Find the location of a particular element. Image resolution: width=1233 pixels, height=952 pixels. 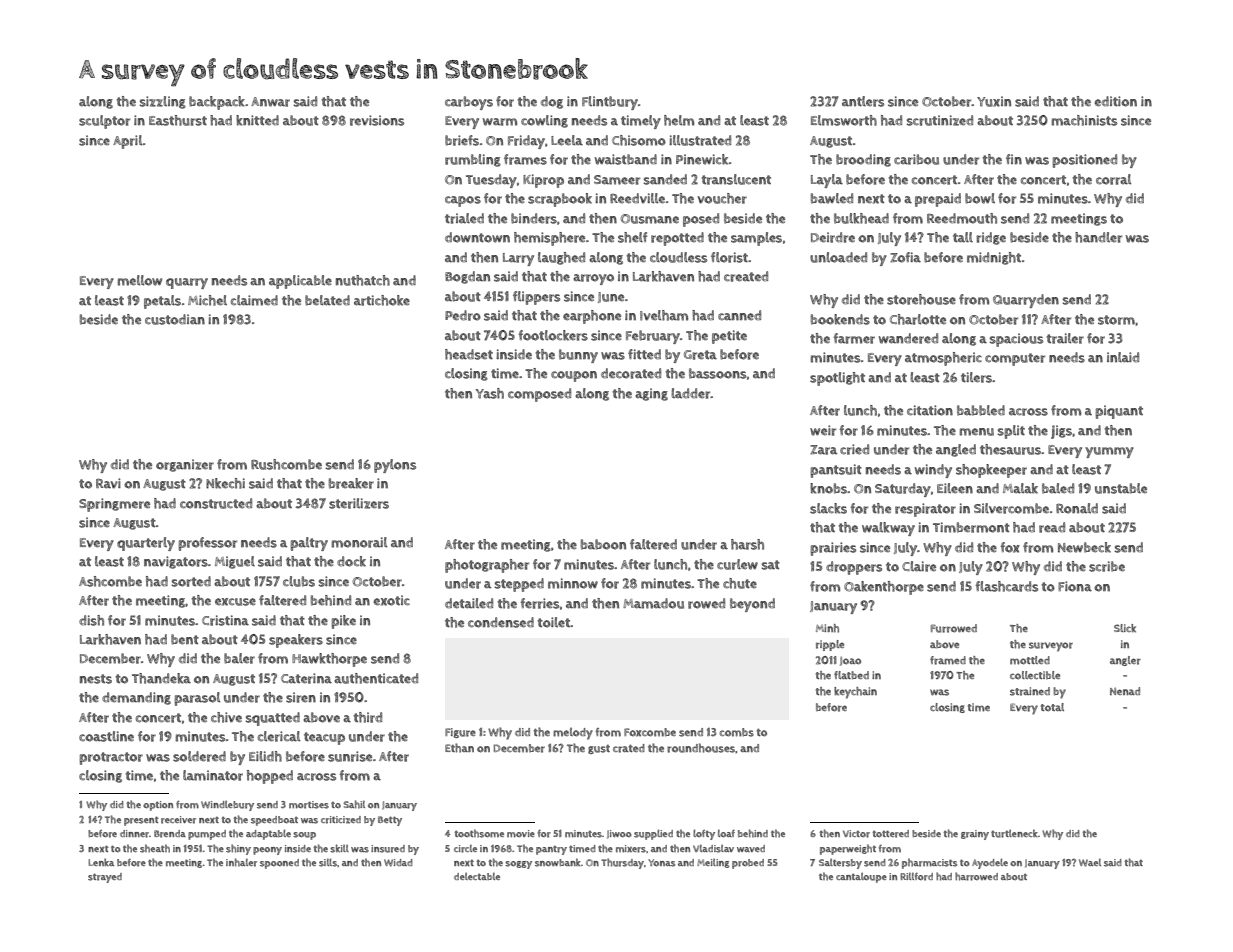

Yash is located at coordinates (489, 393).
